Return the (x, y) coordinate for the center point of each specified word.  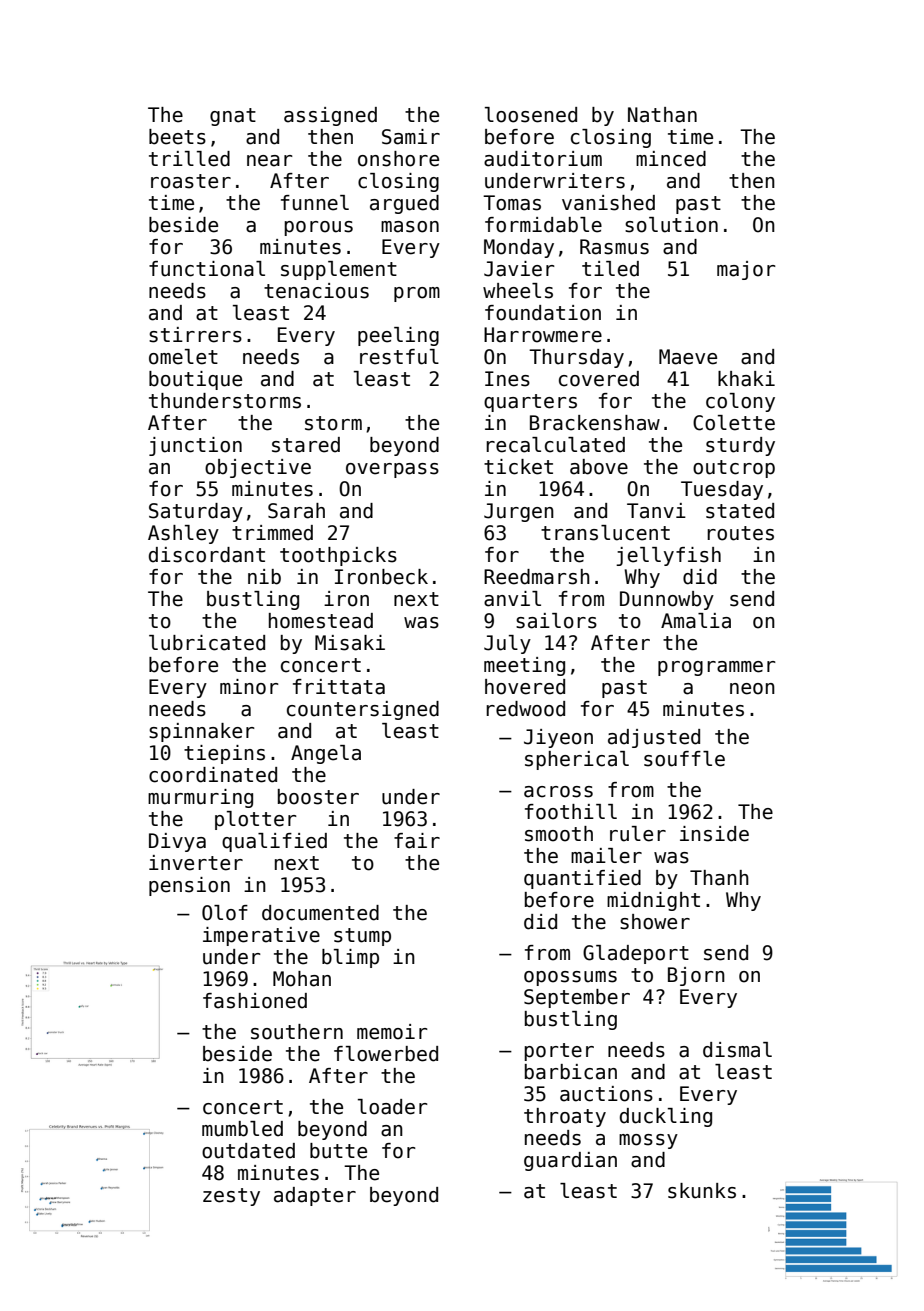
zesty (231, 1197)
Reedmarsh (537, 577)
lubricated (207, 643)
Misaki (350, 643)
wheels (518, 291)
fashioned (255, 1001)
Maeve (688, 357)
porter (559, 1052)
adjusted (654, 738)
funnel (315, 203)
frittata (339, 687)
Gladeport (636, 954)
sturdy (740, 446)
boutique (195, 380)
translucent (605, 533)
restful (399, 357)
